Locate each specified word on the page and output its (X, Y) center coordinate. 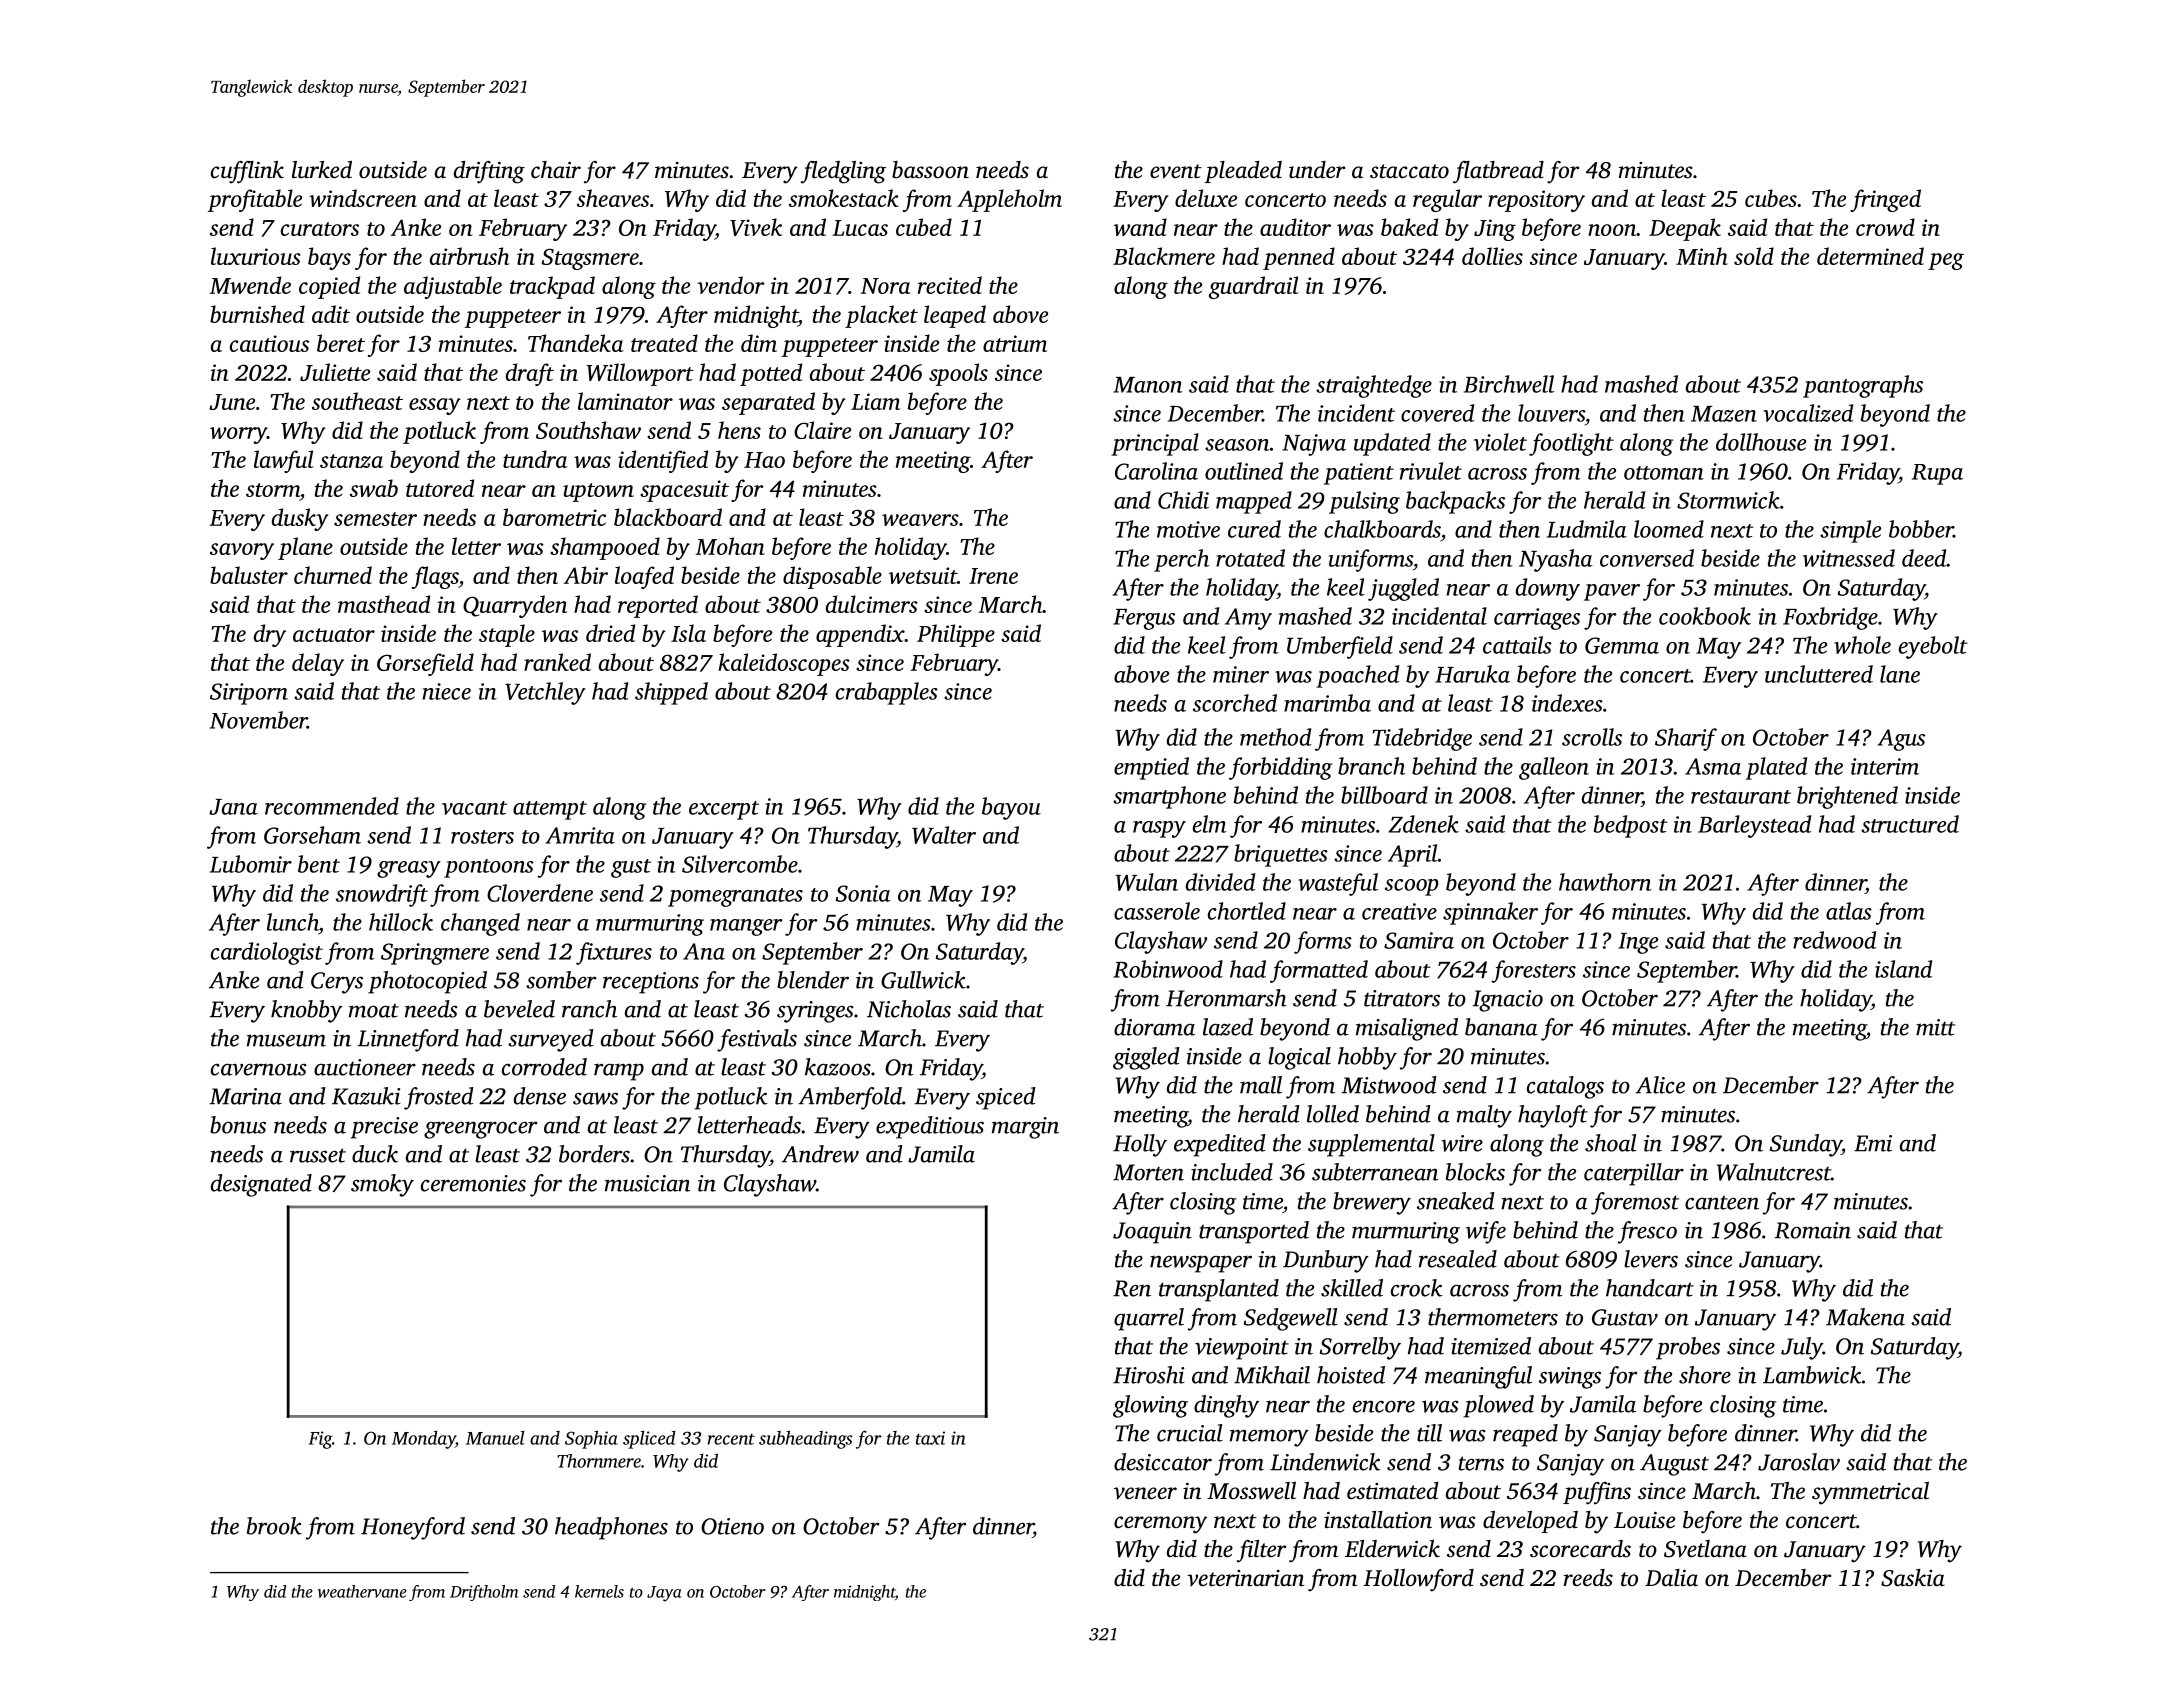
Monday (423, 1440)
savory (242, 551)
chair (556, 169)
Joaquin (1152, 1233)
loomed (1669, 529)
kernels (599, 1591)
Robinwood (1168, 969)
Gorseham (312, 835)
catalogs (1565, 1087)
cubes (1771, 198)
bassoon (930, 170)
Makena (1865, 1317)
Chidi (1183, 500)
